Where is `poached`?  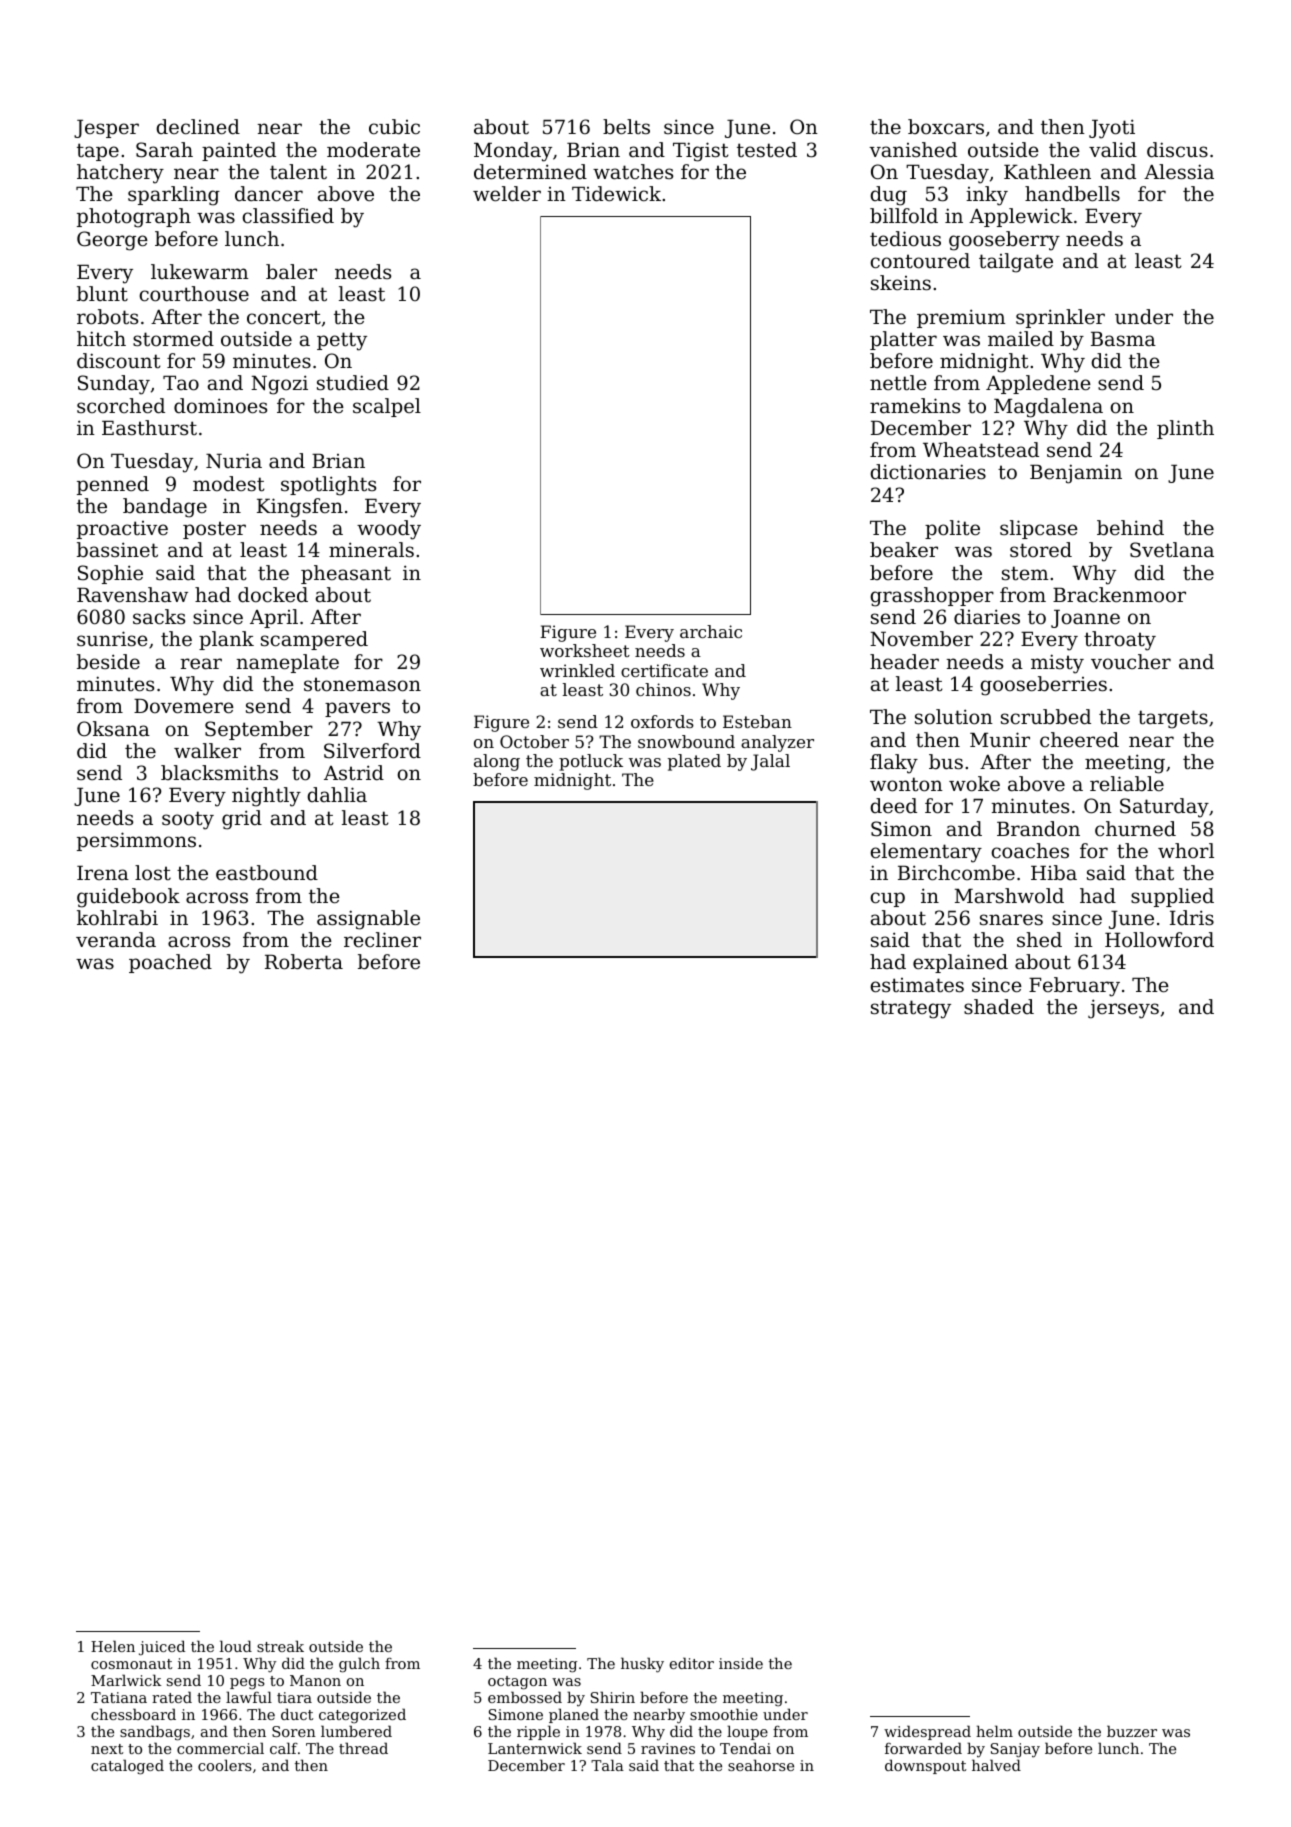
poached is located at coordinates (170, 963).
